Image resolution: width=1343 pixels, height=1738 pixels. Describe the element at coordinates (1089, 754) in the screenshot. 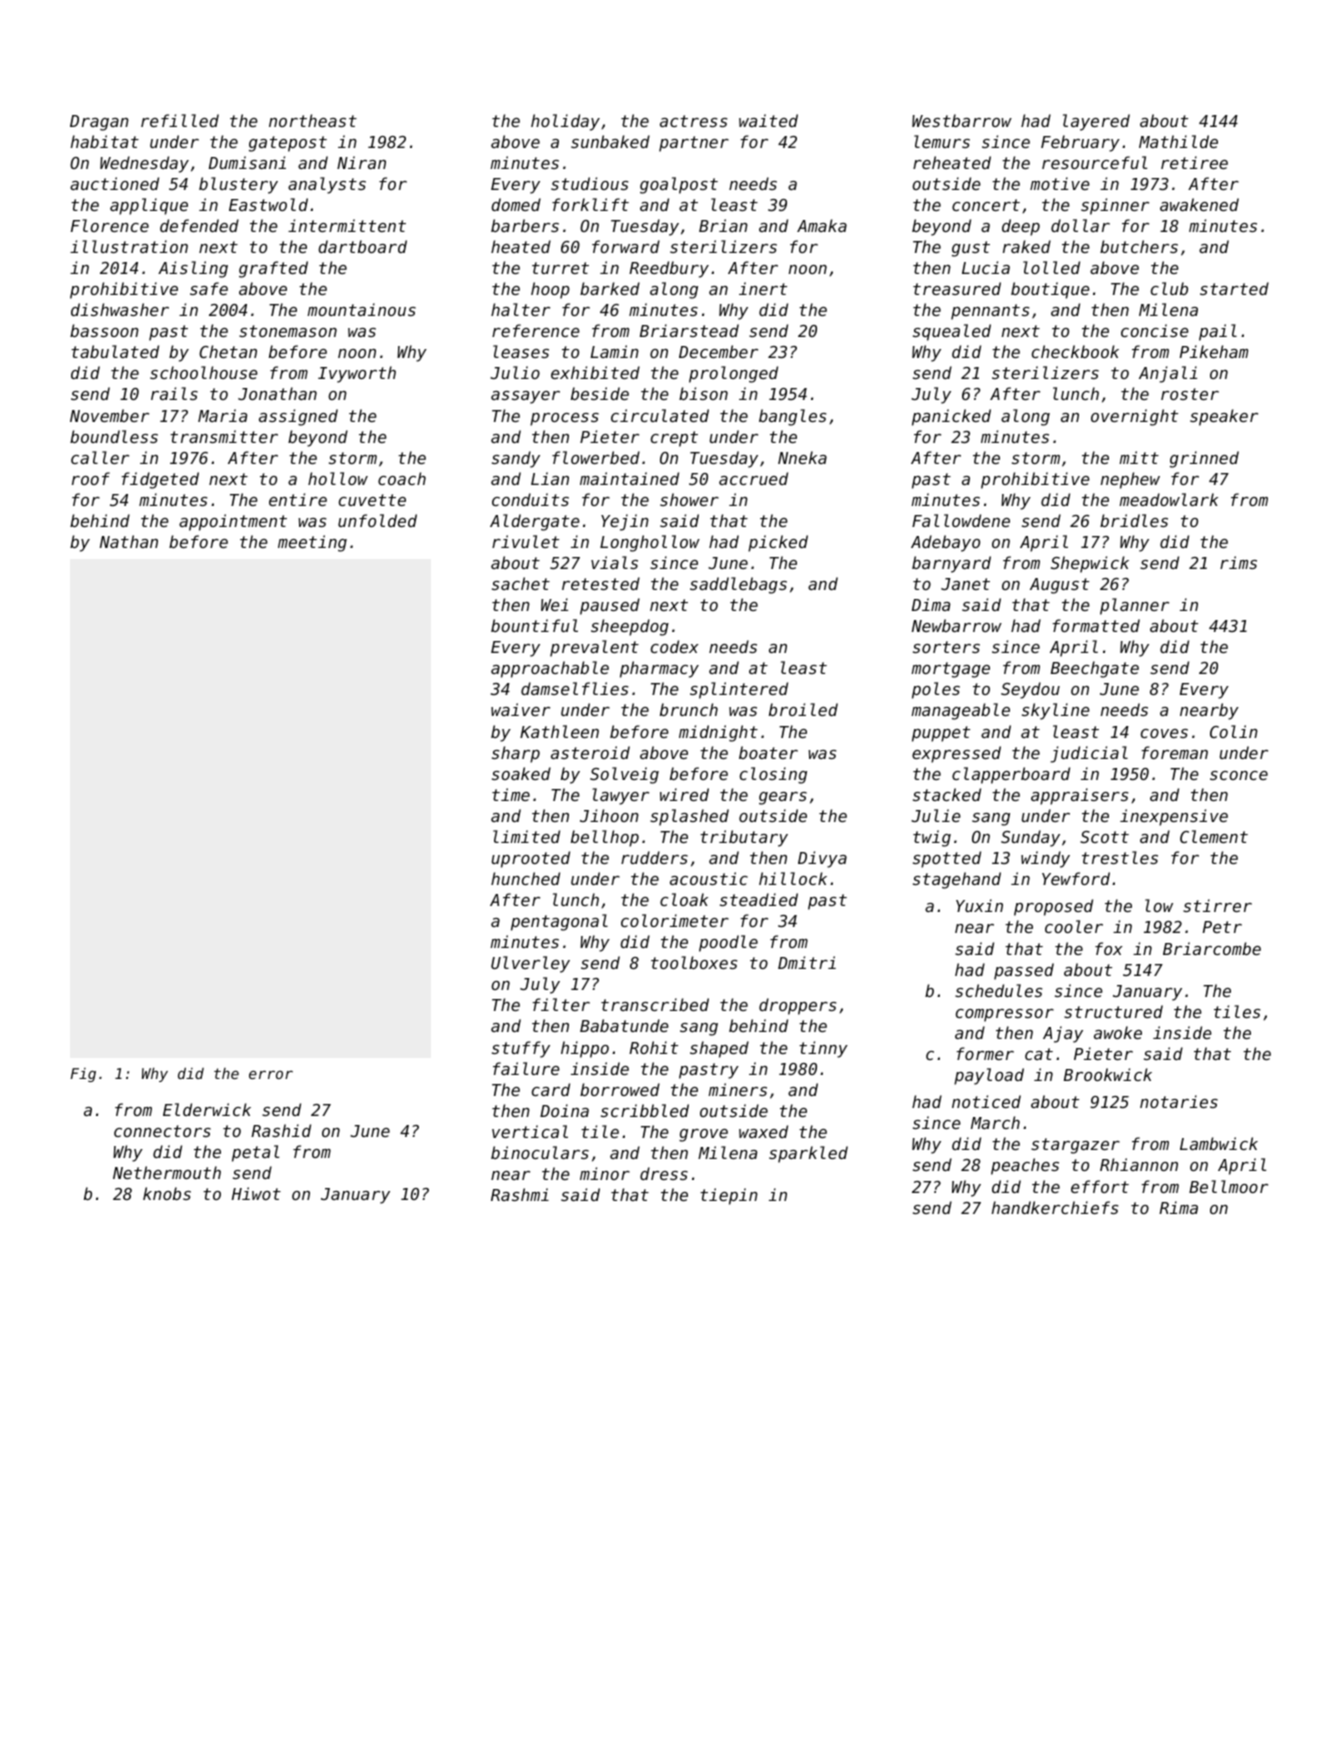

I see `judicial` at that location.
